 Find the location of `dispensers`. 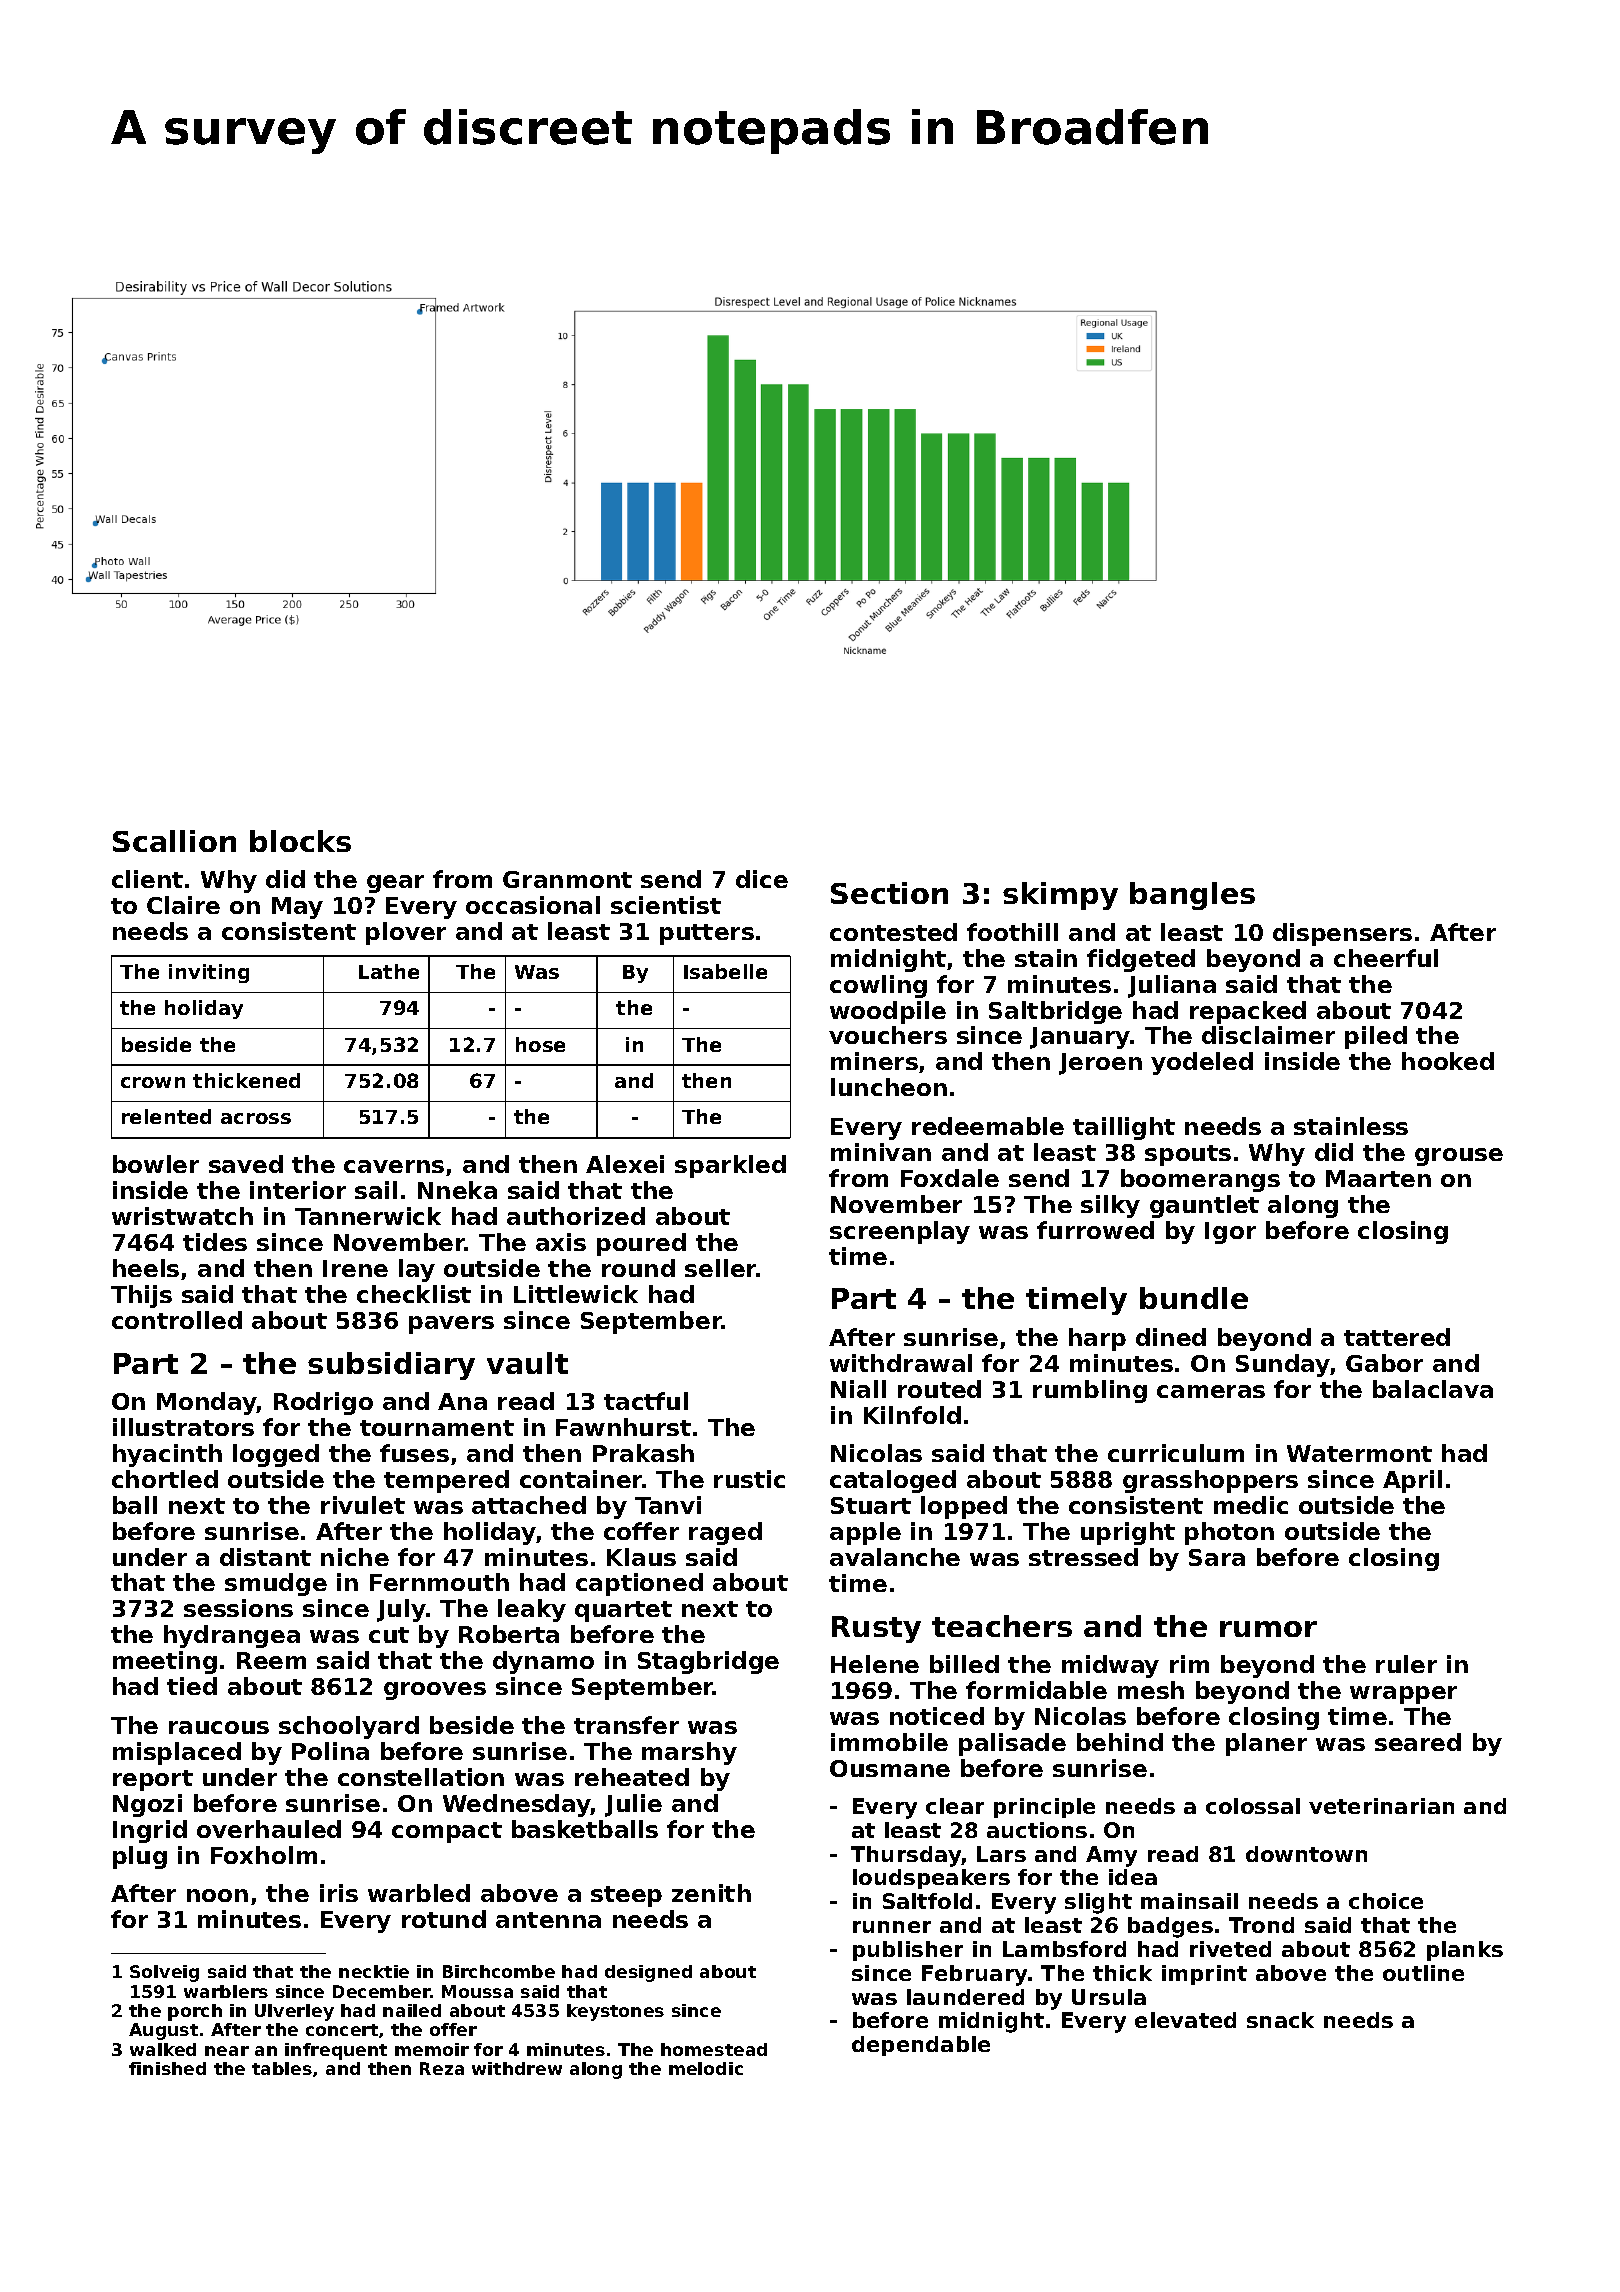

dispensers is located at coordinates (1342, 934).
